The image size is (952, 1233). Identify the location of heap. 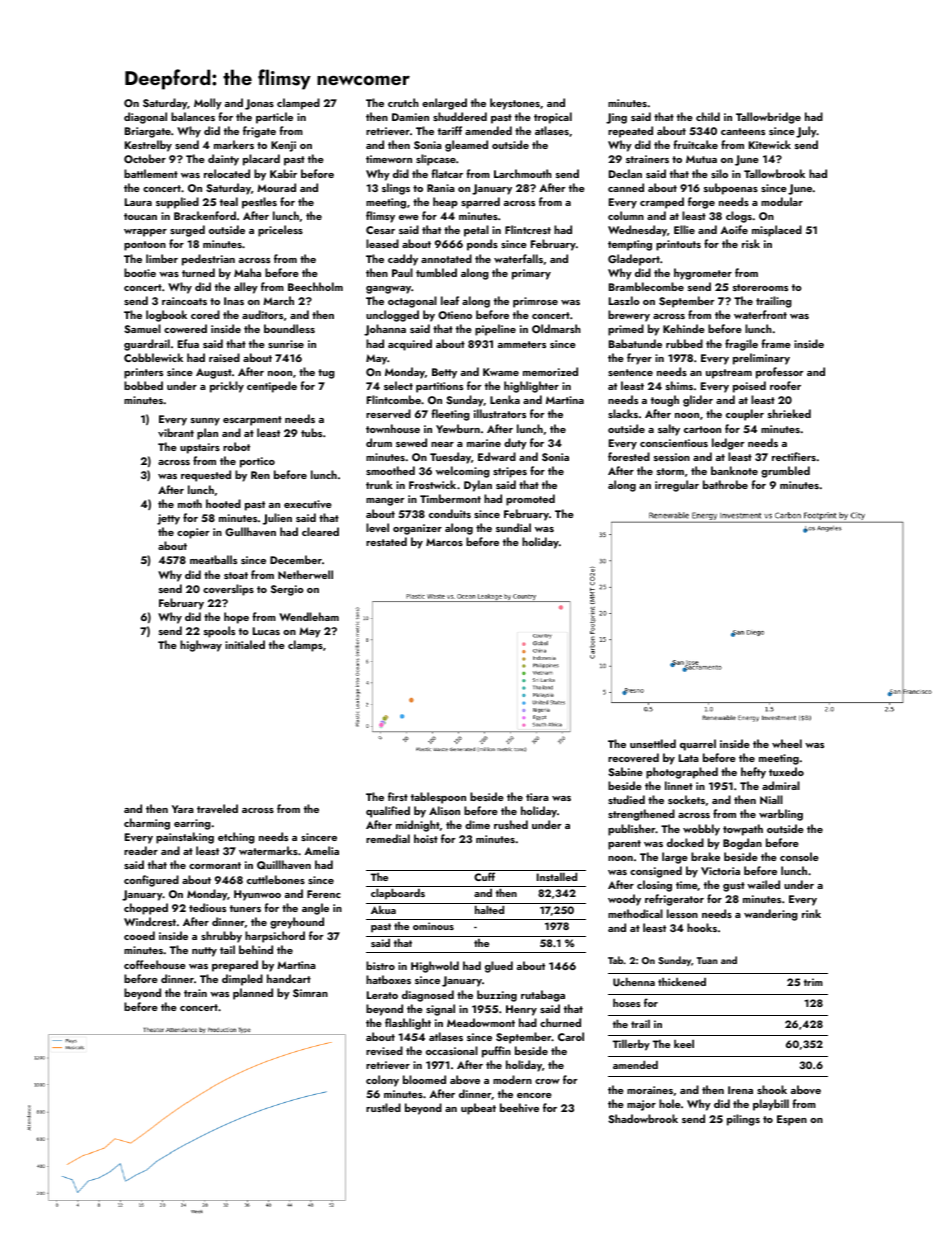
(445, 203).
